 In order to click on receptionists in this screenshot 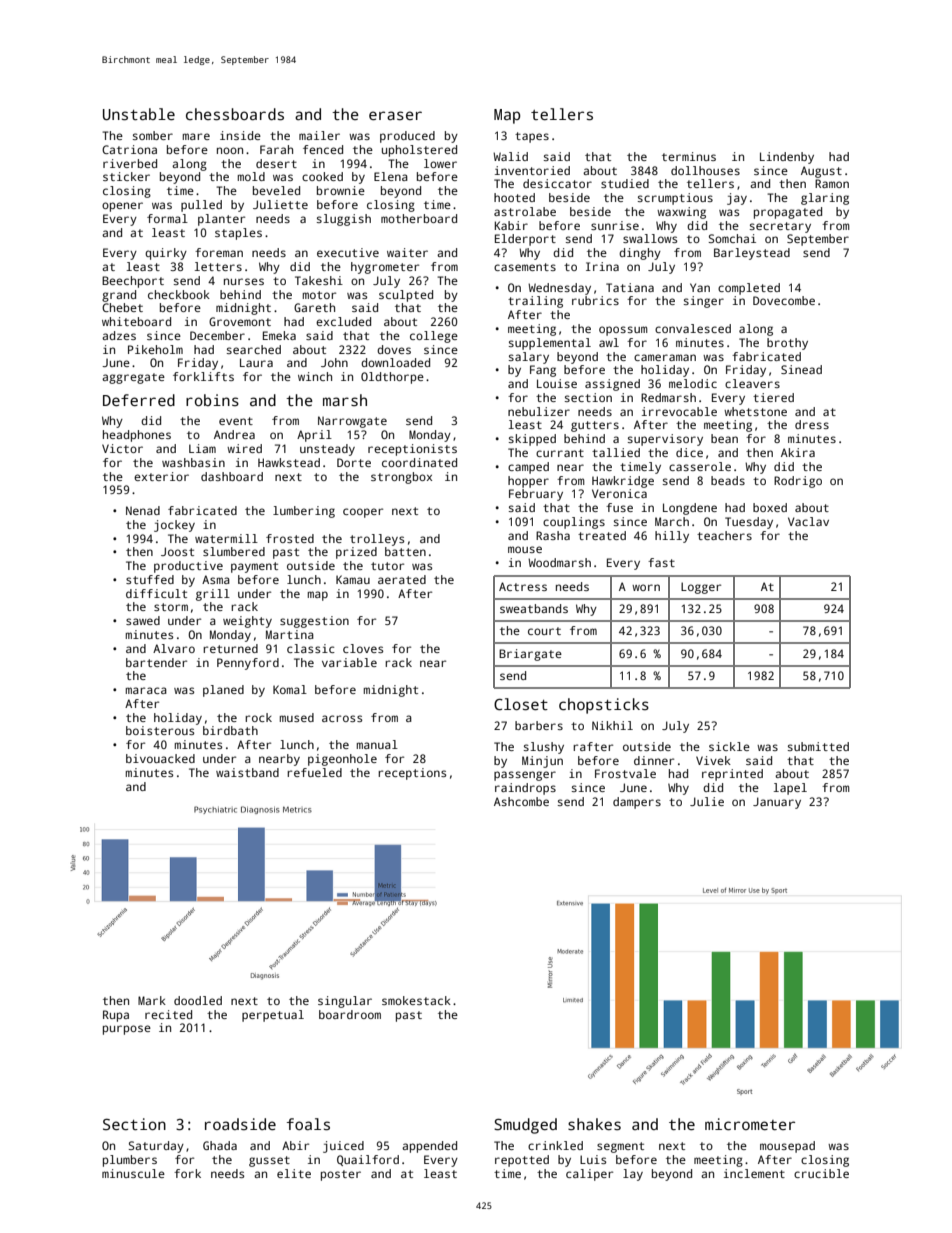, I will do `click(412, 450)`.
